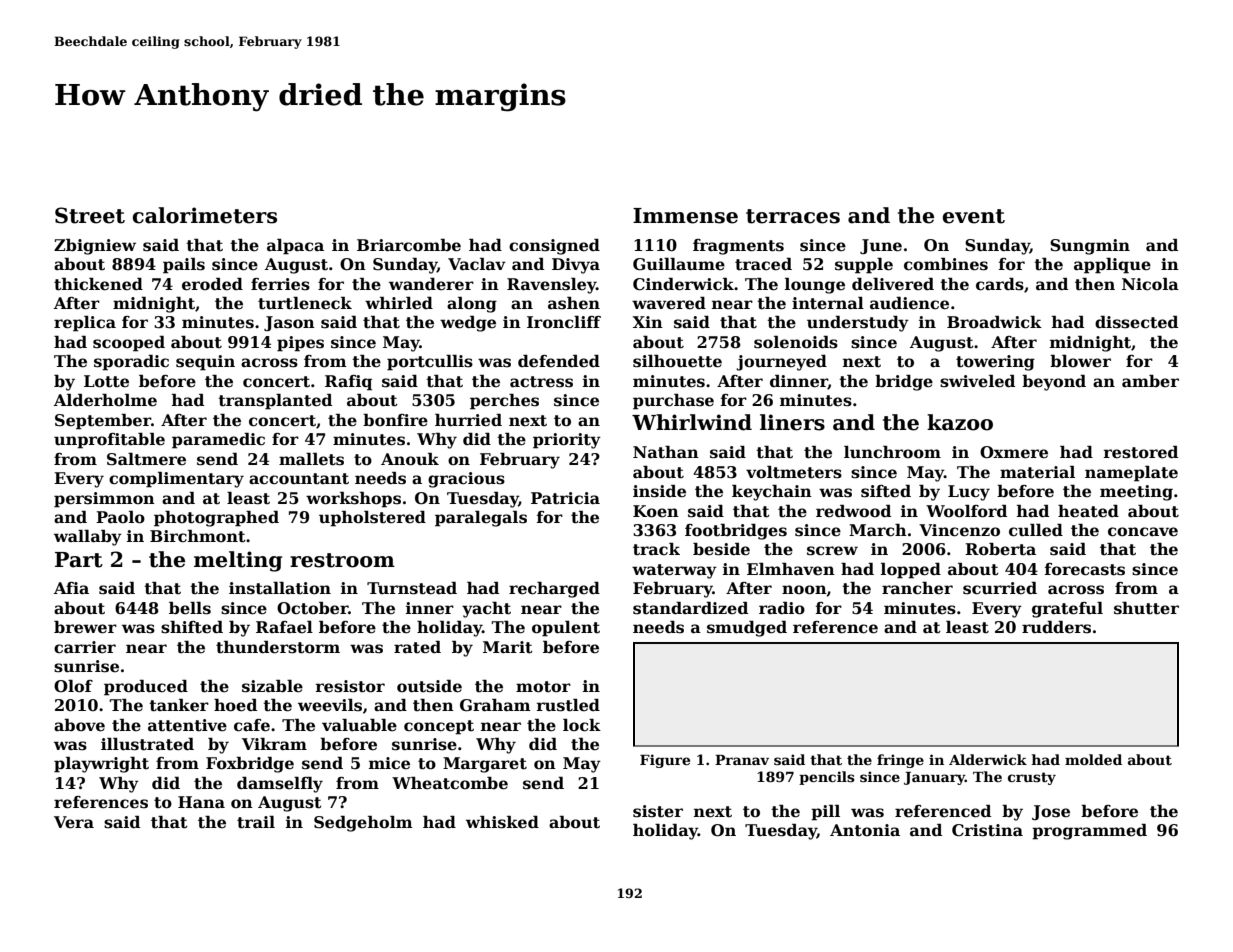  What do you see at coordinates (131, 363) in the screenshot?
I see `sporadic` at bounding box center [131, 363].
